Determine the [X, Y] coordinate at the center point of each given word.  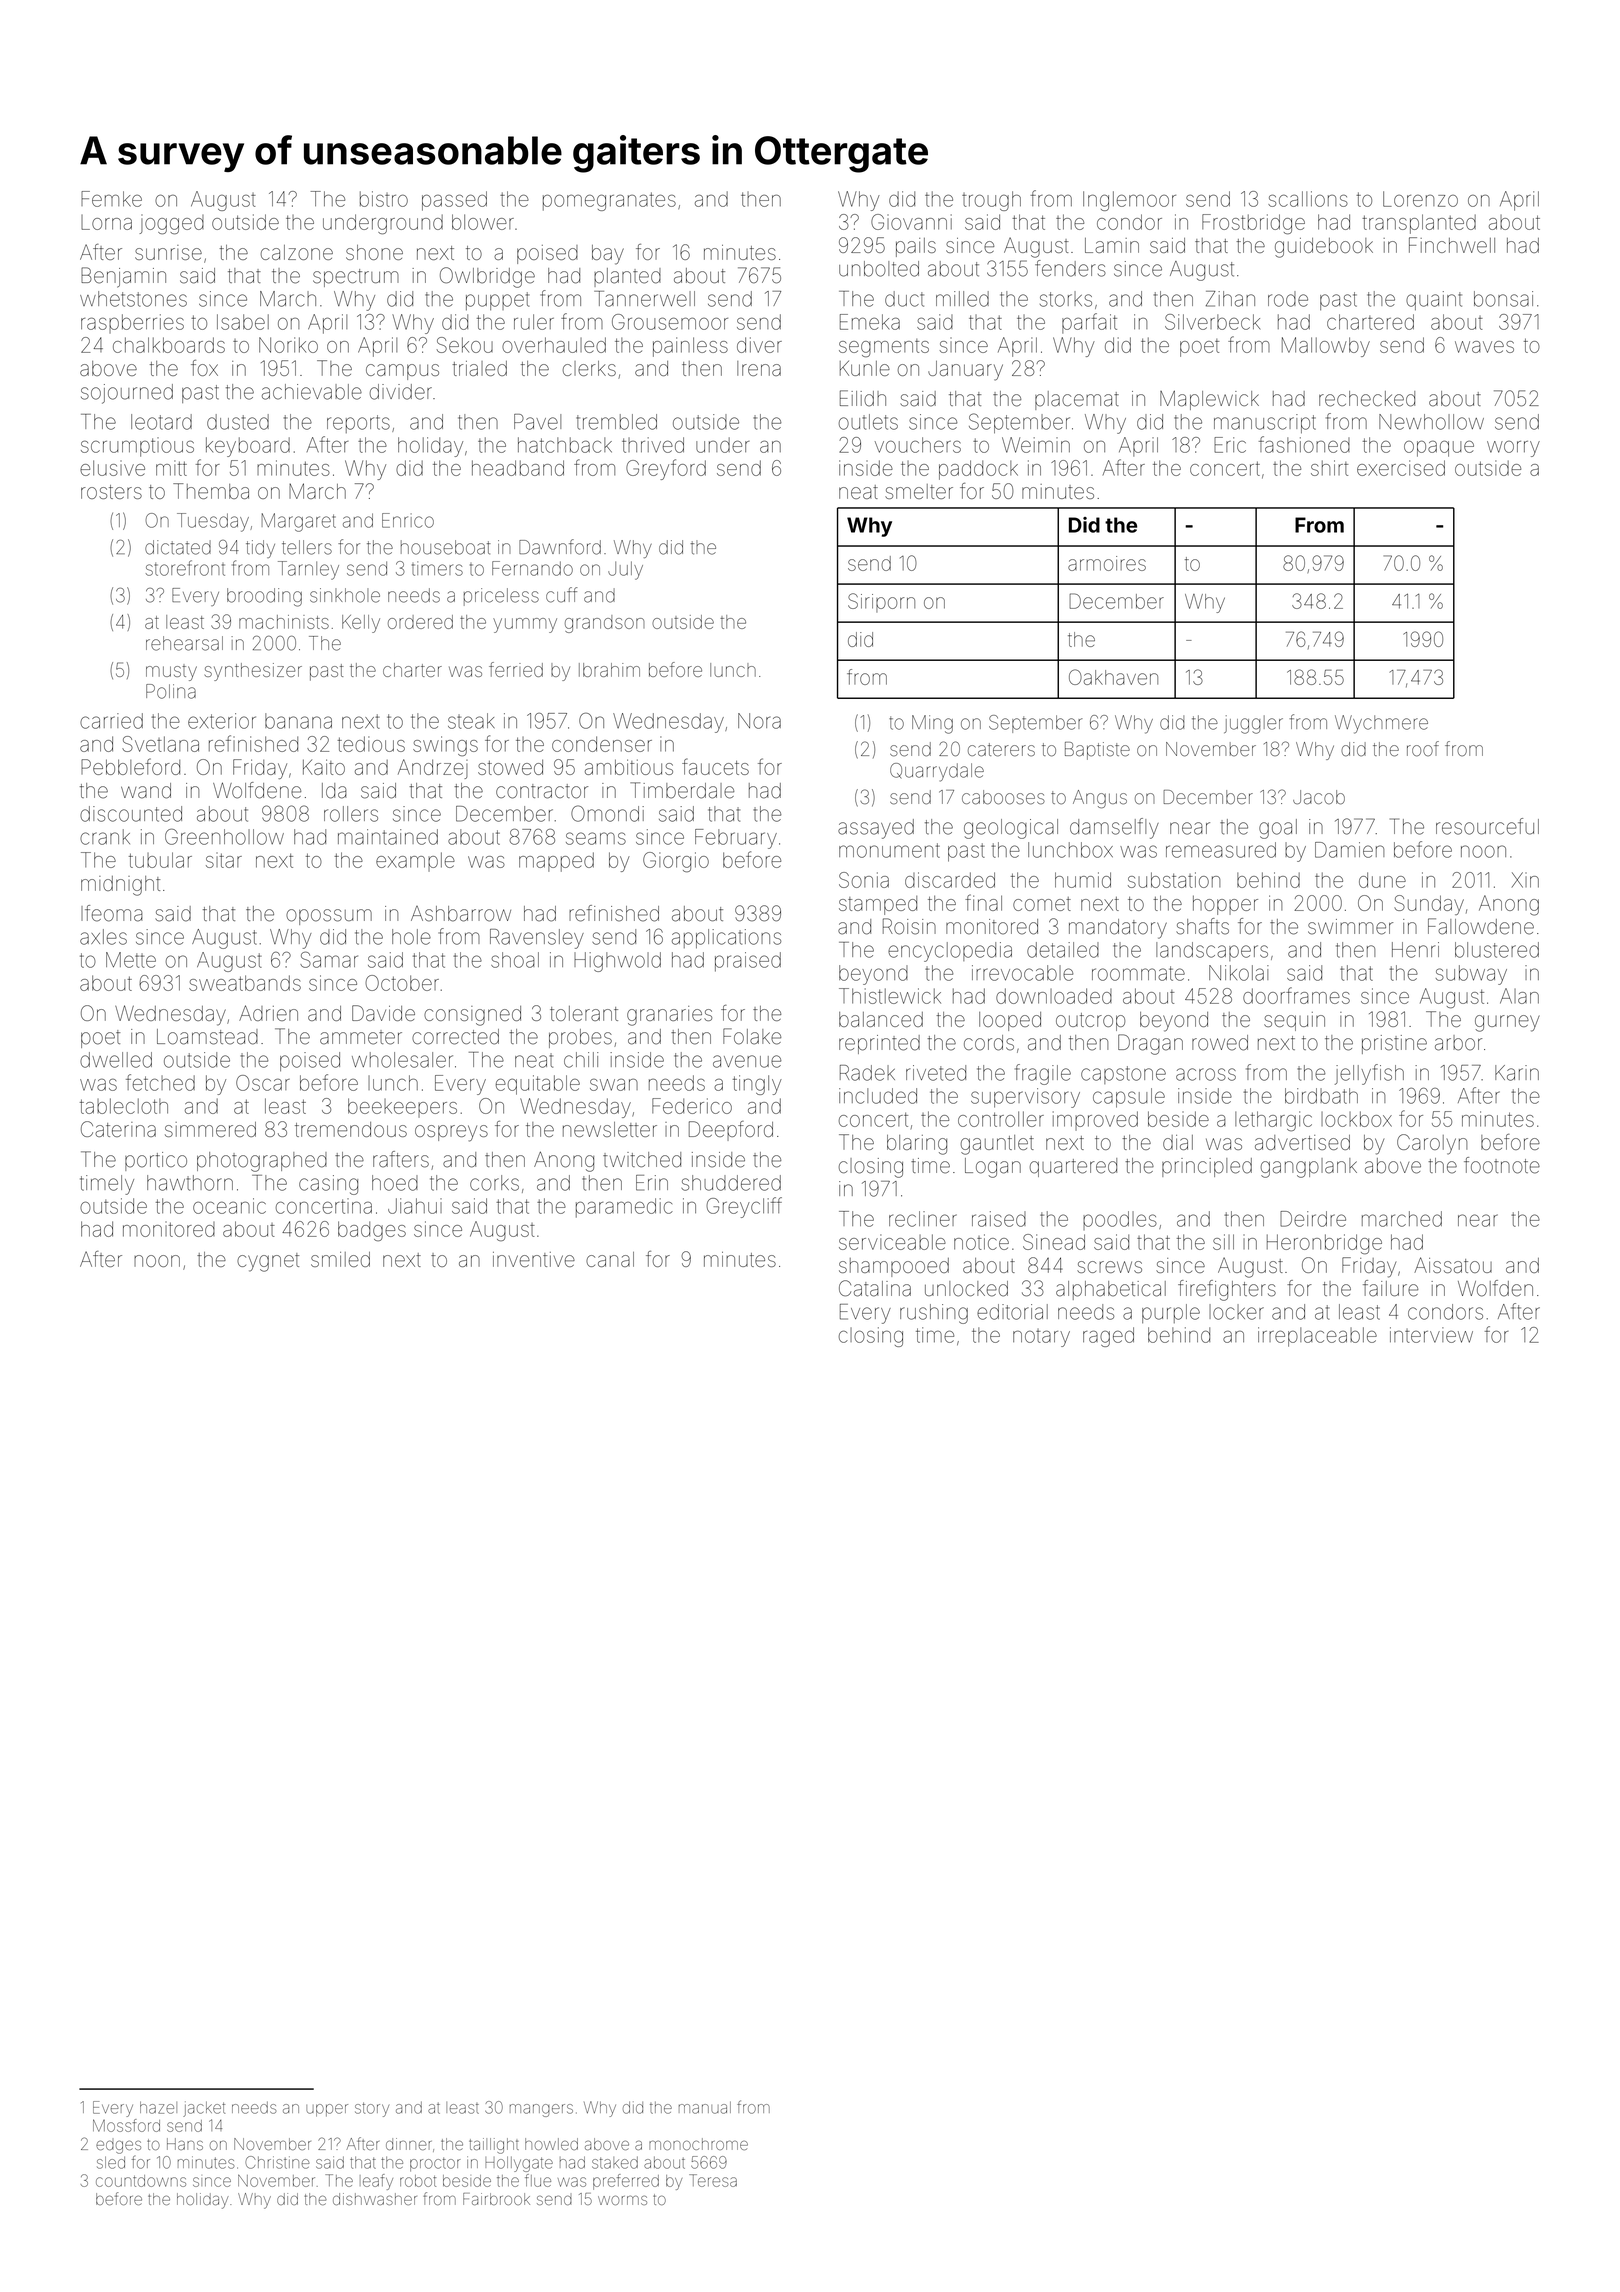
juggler [1253, 724]
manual [705, 2108]
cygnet [268, 1262]
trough [991, 201]
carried [111, 721]
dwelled [116, 1060]
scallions [1308, 199]
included [878, 1096]
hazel [158, 2108]
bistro [384, 199]
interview [1431, 1335]
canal [610, 1259]
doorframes [1296, 995]
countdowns [141, 2181]
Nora [759, 721]
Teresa [713, 2180]
